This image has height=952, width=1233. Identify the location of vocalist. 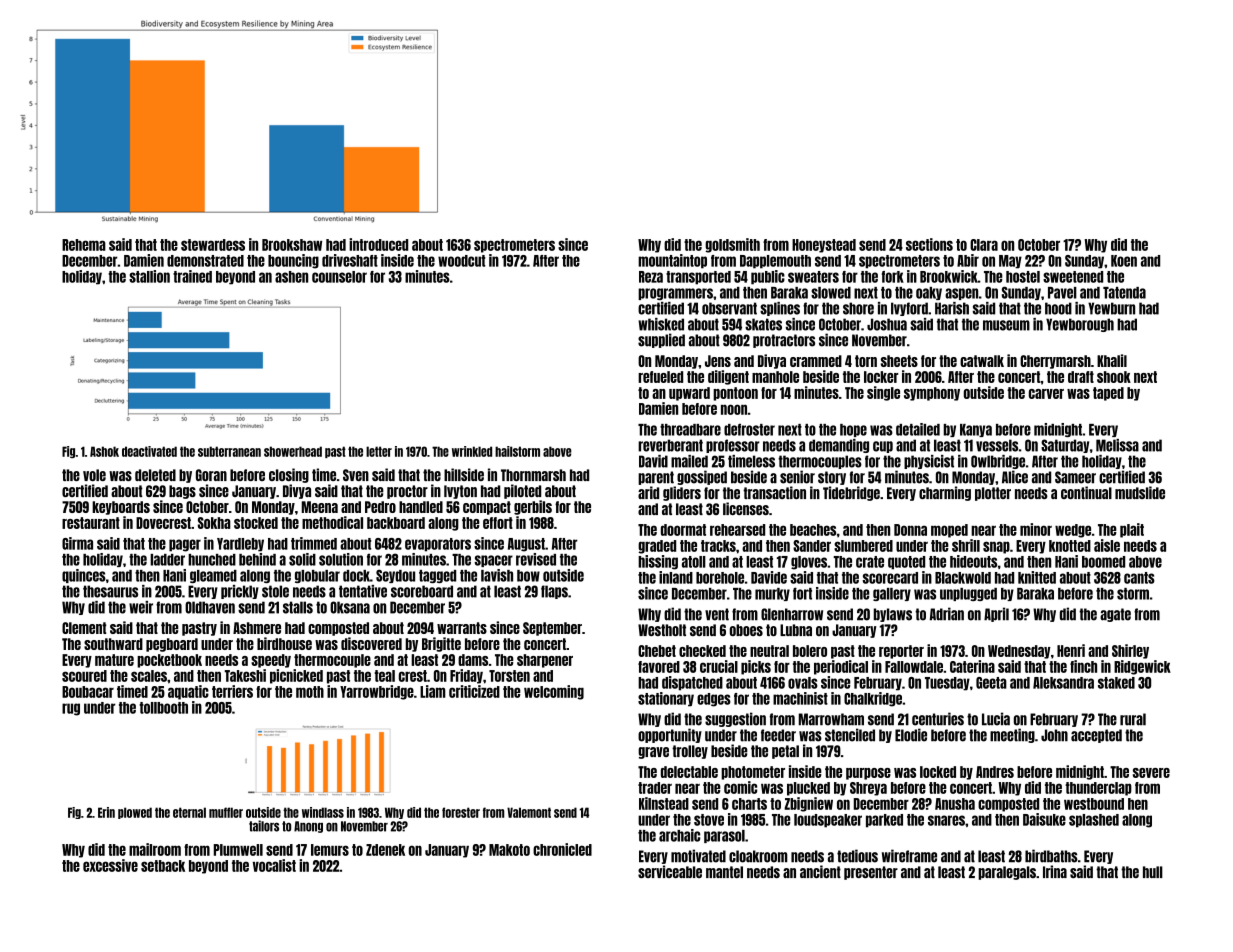
(274, 865).
